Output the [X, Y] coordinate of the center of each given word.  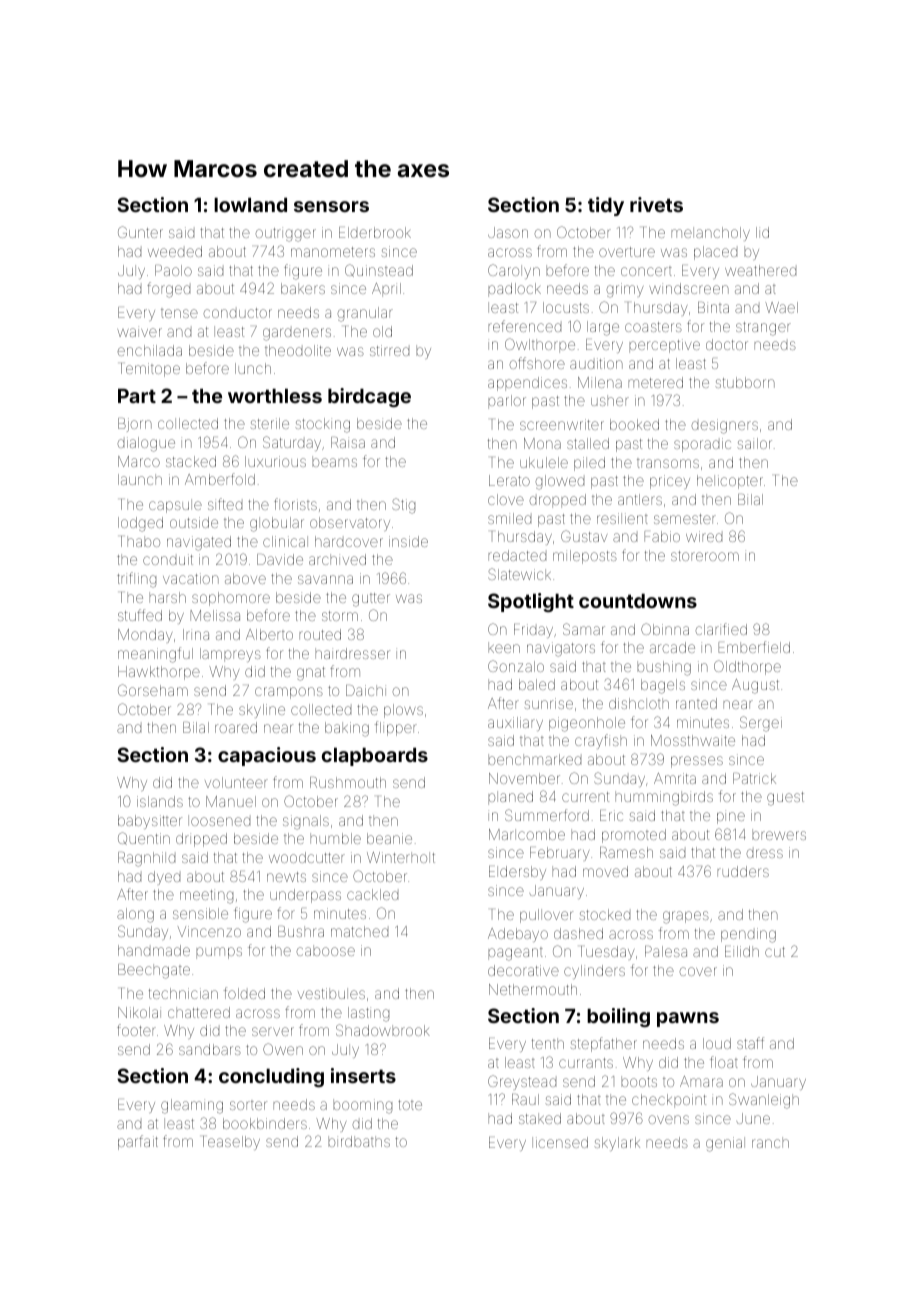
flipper [396, 728]
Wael [781, 307]
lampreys [230, 655]
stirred [389, 350]
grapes [686, 917]
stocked [604, 914]
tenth [548, 1043]
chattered [199, 1012]
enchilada [150, 350]
